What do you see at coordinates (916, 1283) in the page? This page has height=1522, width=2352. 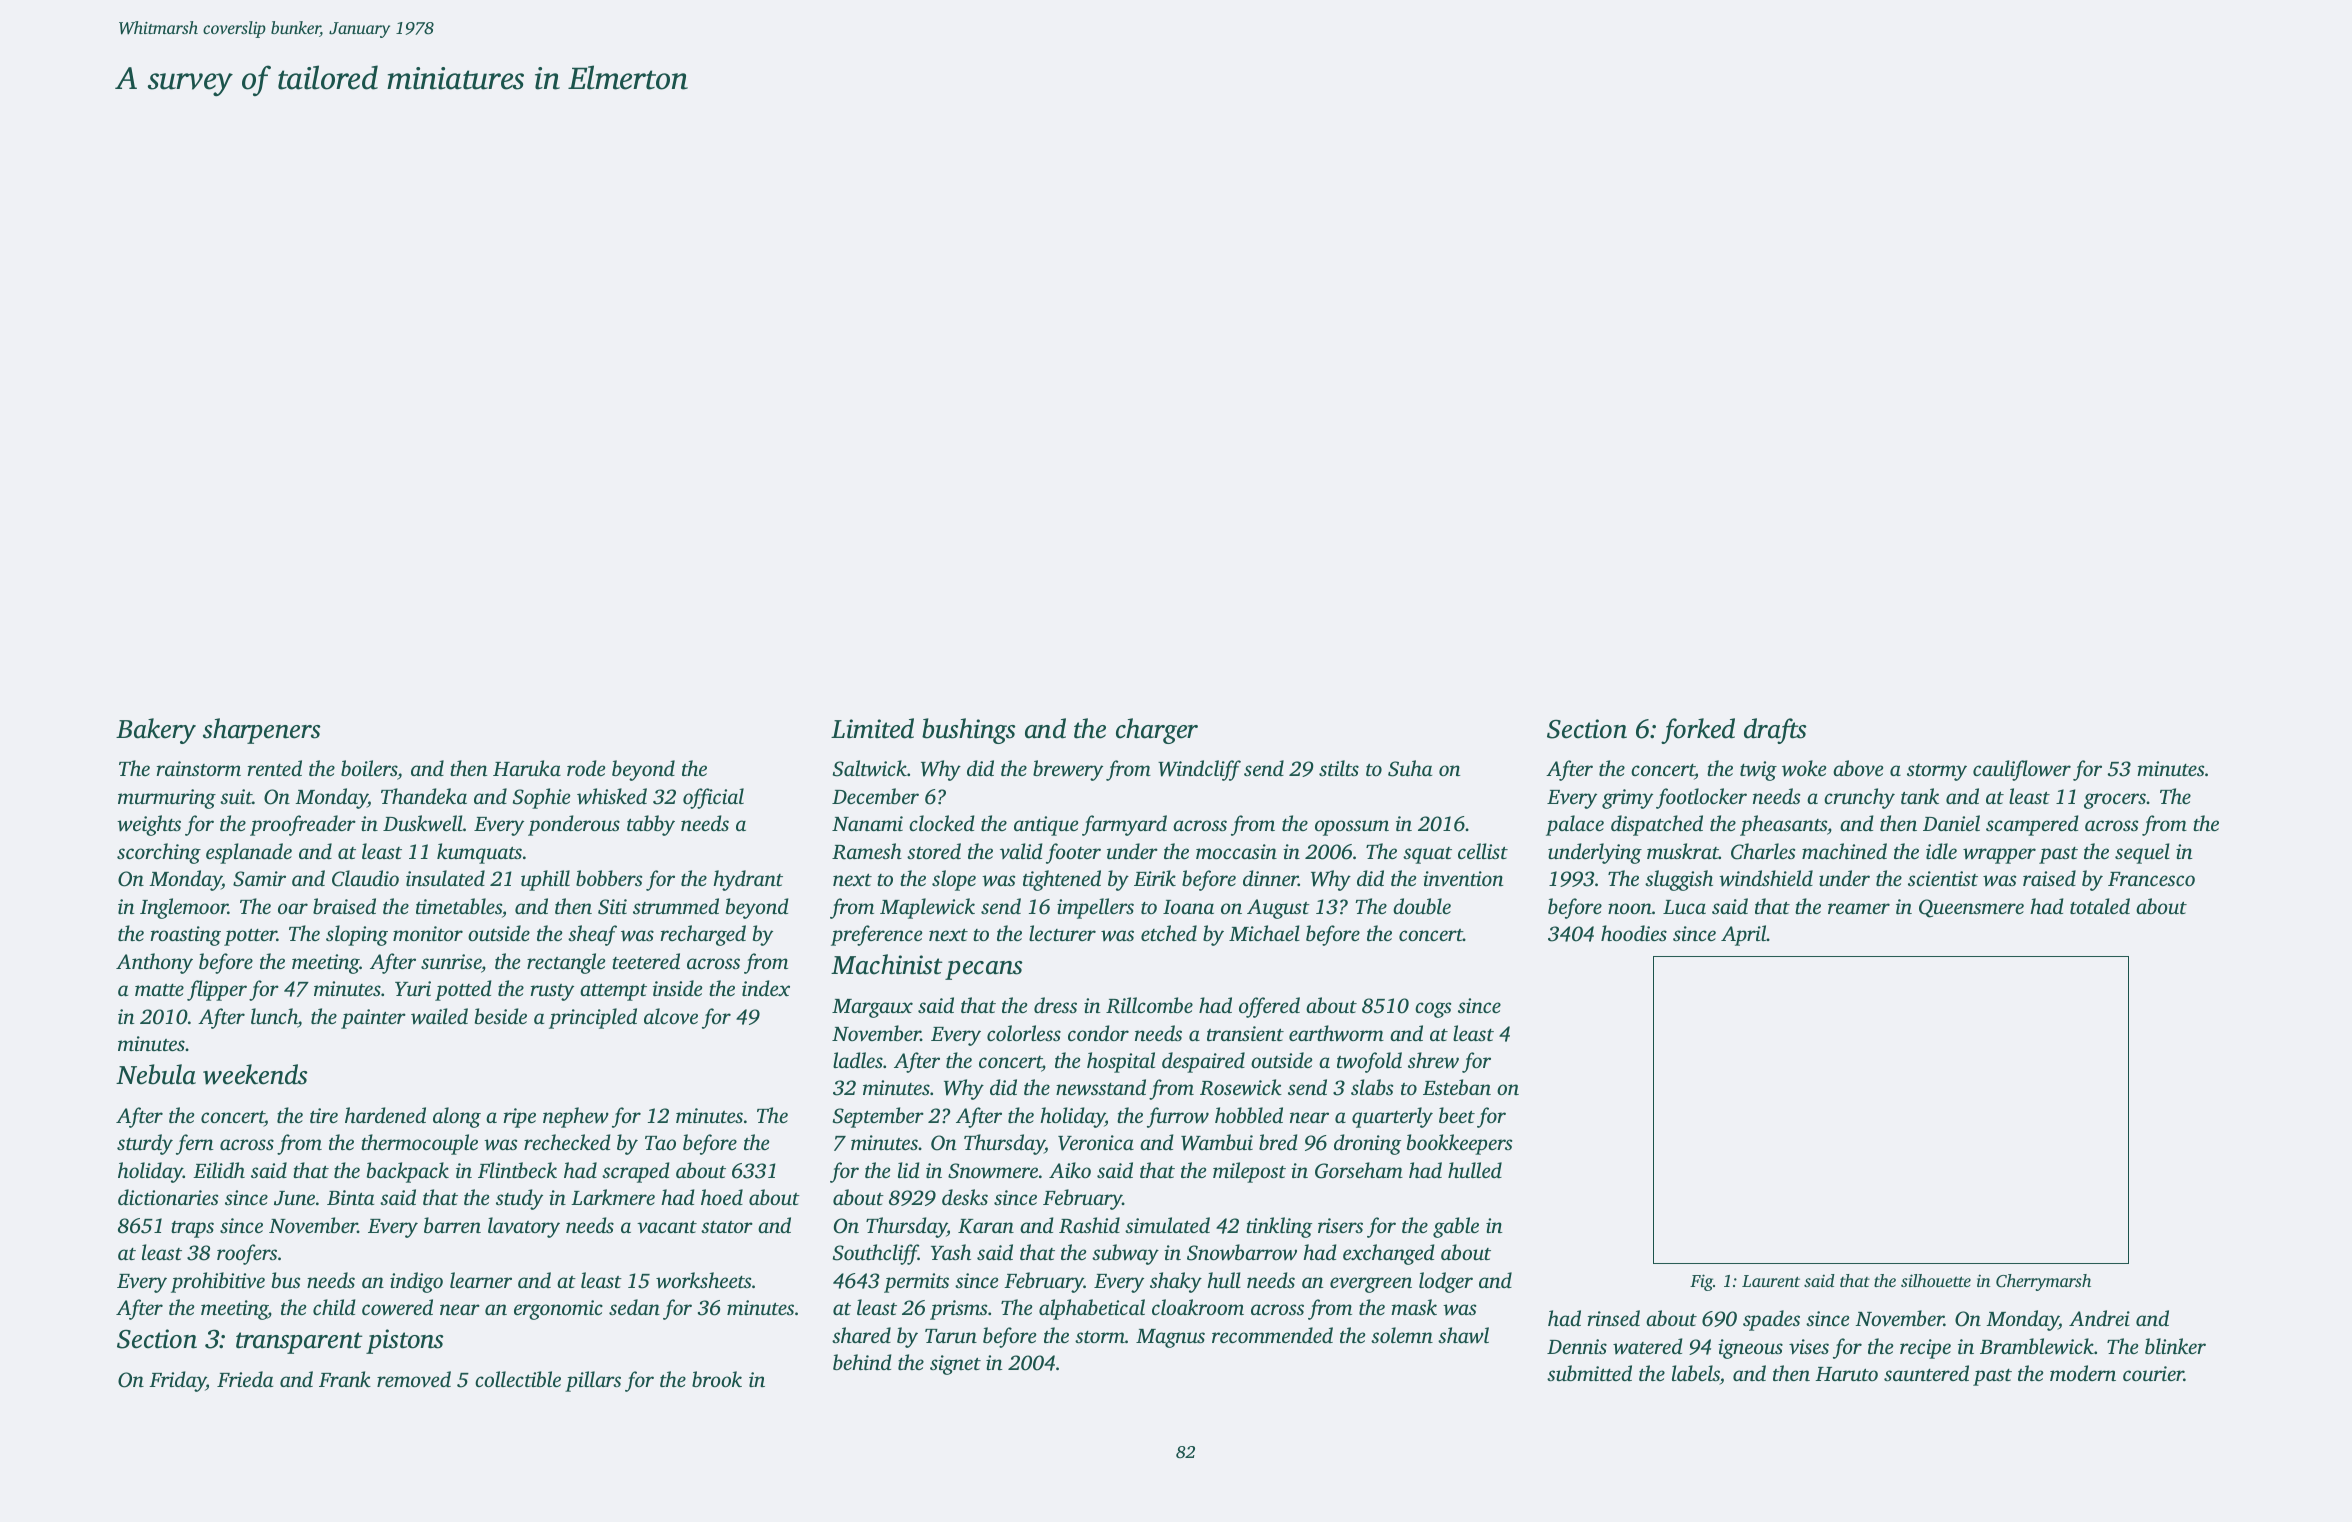 I see `permits` at bounding box center [916, 1283].
